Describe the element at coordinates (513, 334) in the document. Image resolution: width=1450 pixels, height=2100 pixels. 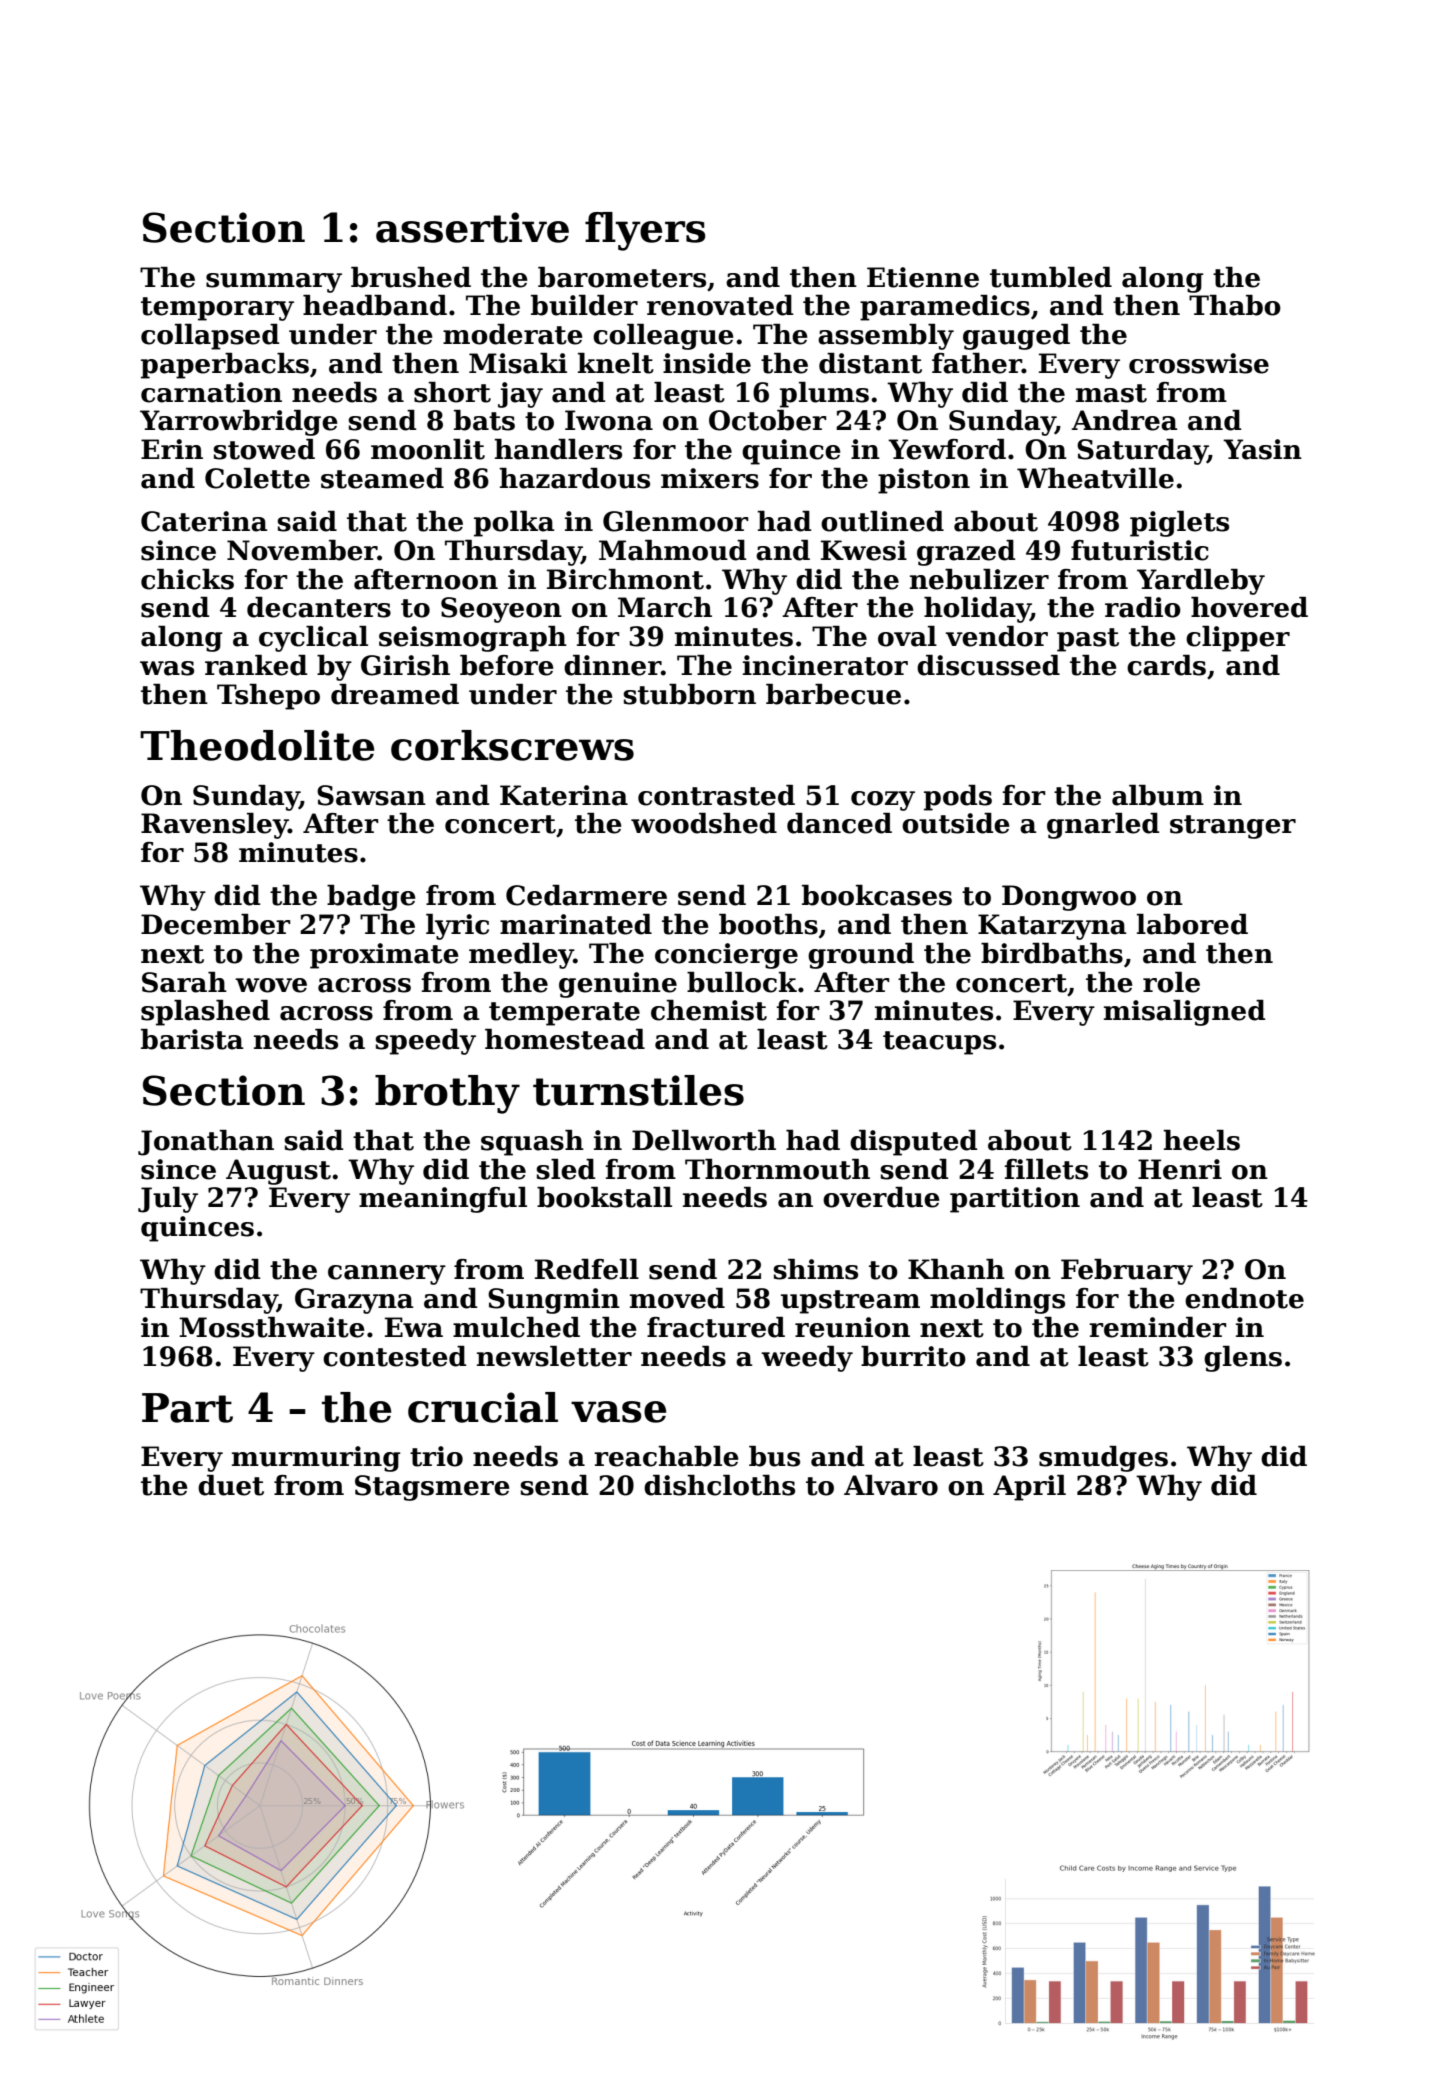
I see `moderate` at that location.
